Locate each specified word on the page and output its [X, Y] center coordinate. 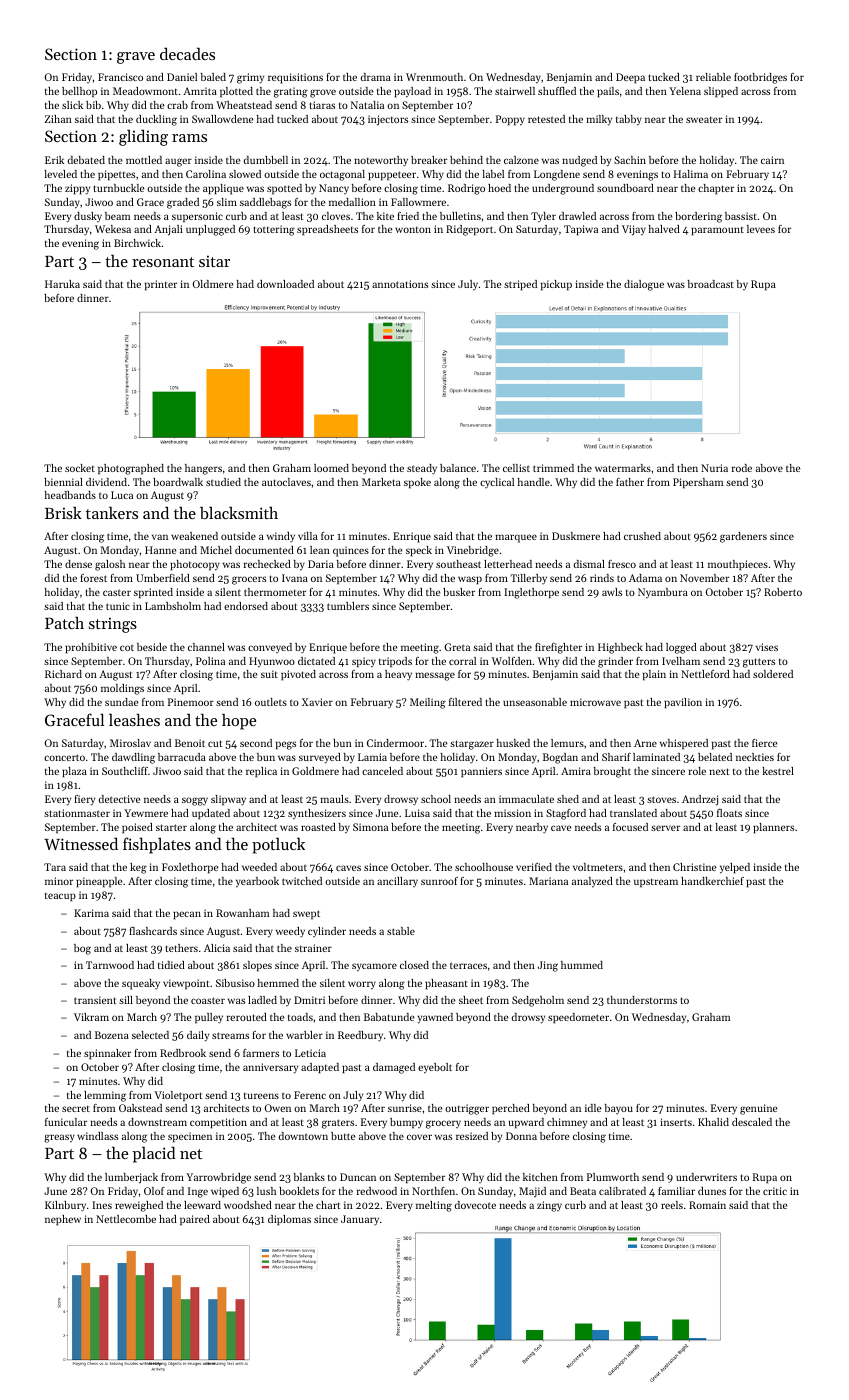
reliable [713, 77]
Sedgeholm [538, 1001]
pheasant [446, 984]
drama [376, 77]
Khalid [713, 1122]
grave [136, 58]
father [630, 482]
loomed [331, 468]
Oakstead [140, 1108]
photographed [131, 469]
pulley [209, 1018]
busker [459, 592]
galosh [110, 565]
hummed [582, 965]
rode [742, 468]
